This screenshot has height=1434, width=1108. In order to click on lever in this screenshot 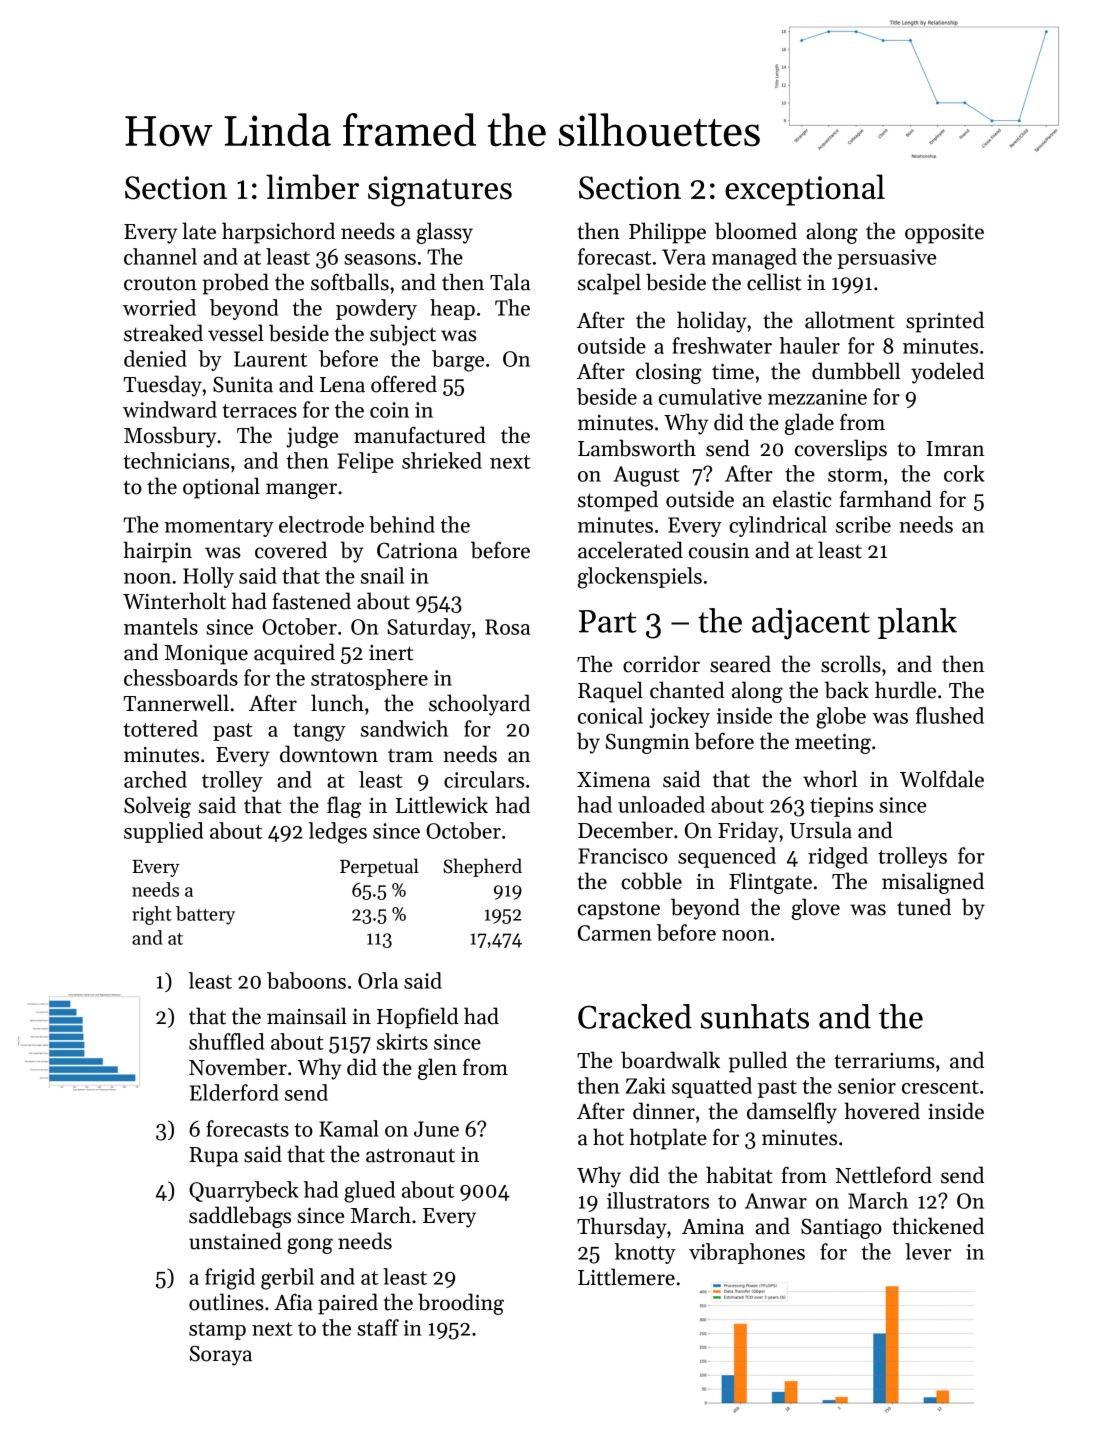, I will do `click(928, 1251)`.
